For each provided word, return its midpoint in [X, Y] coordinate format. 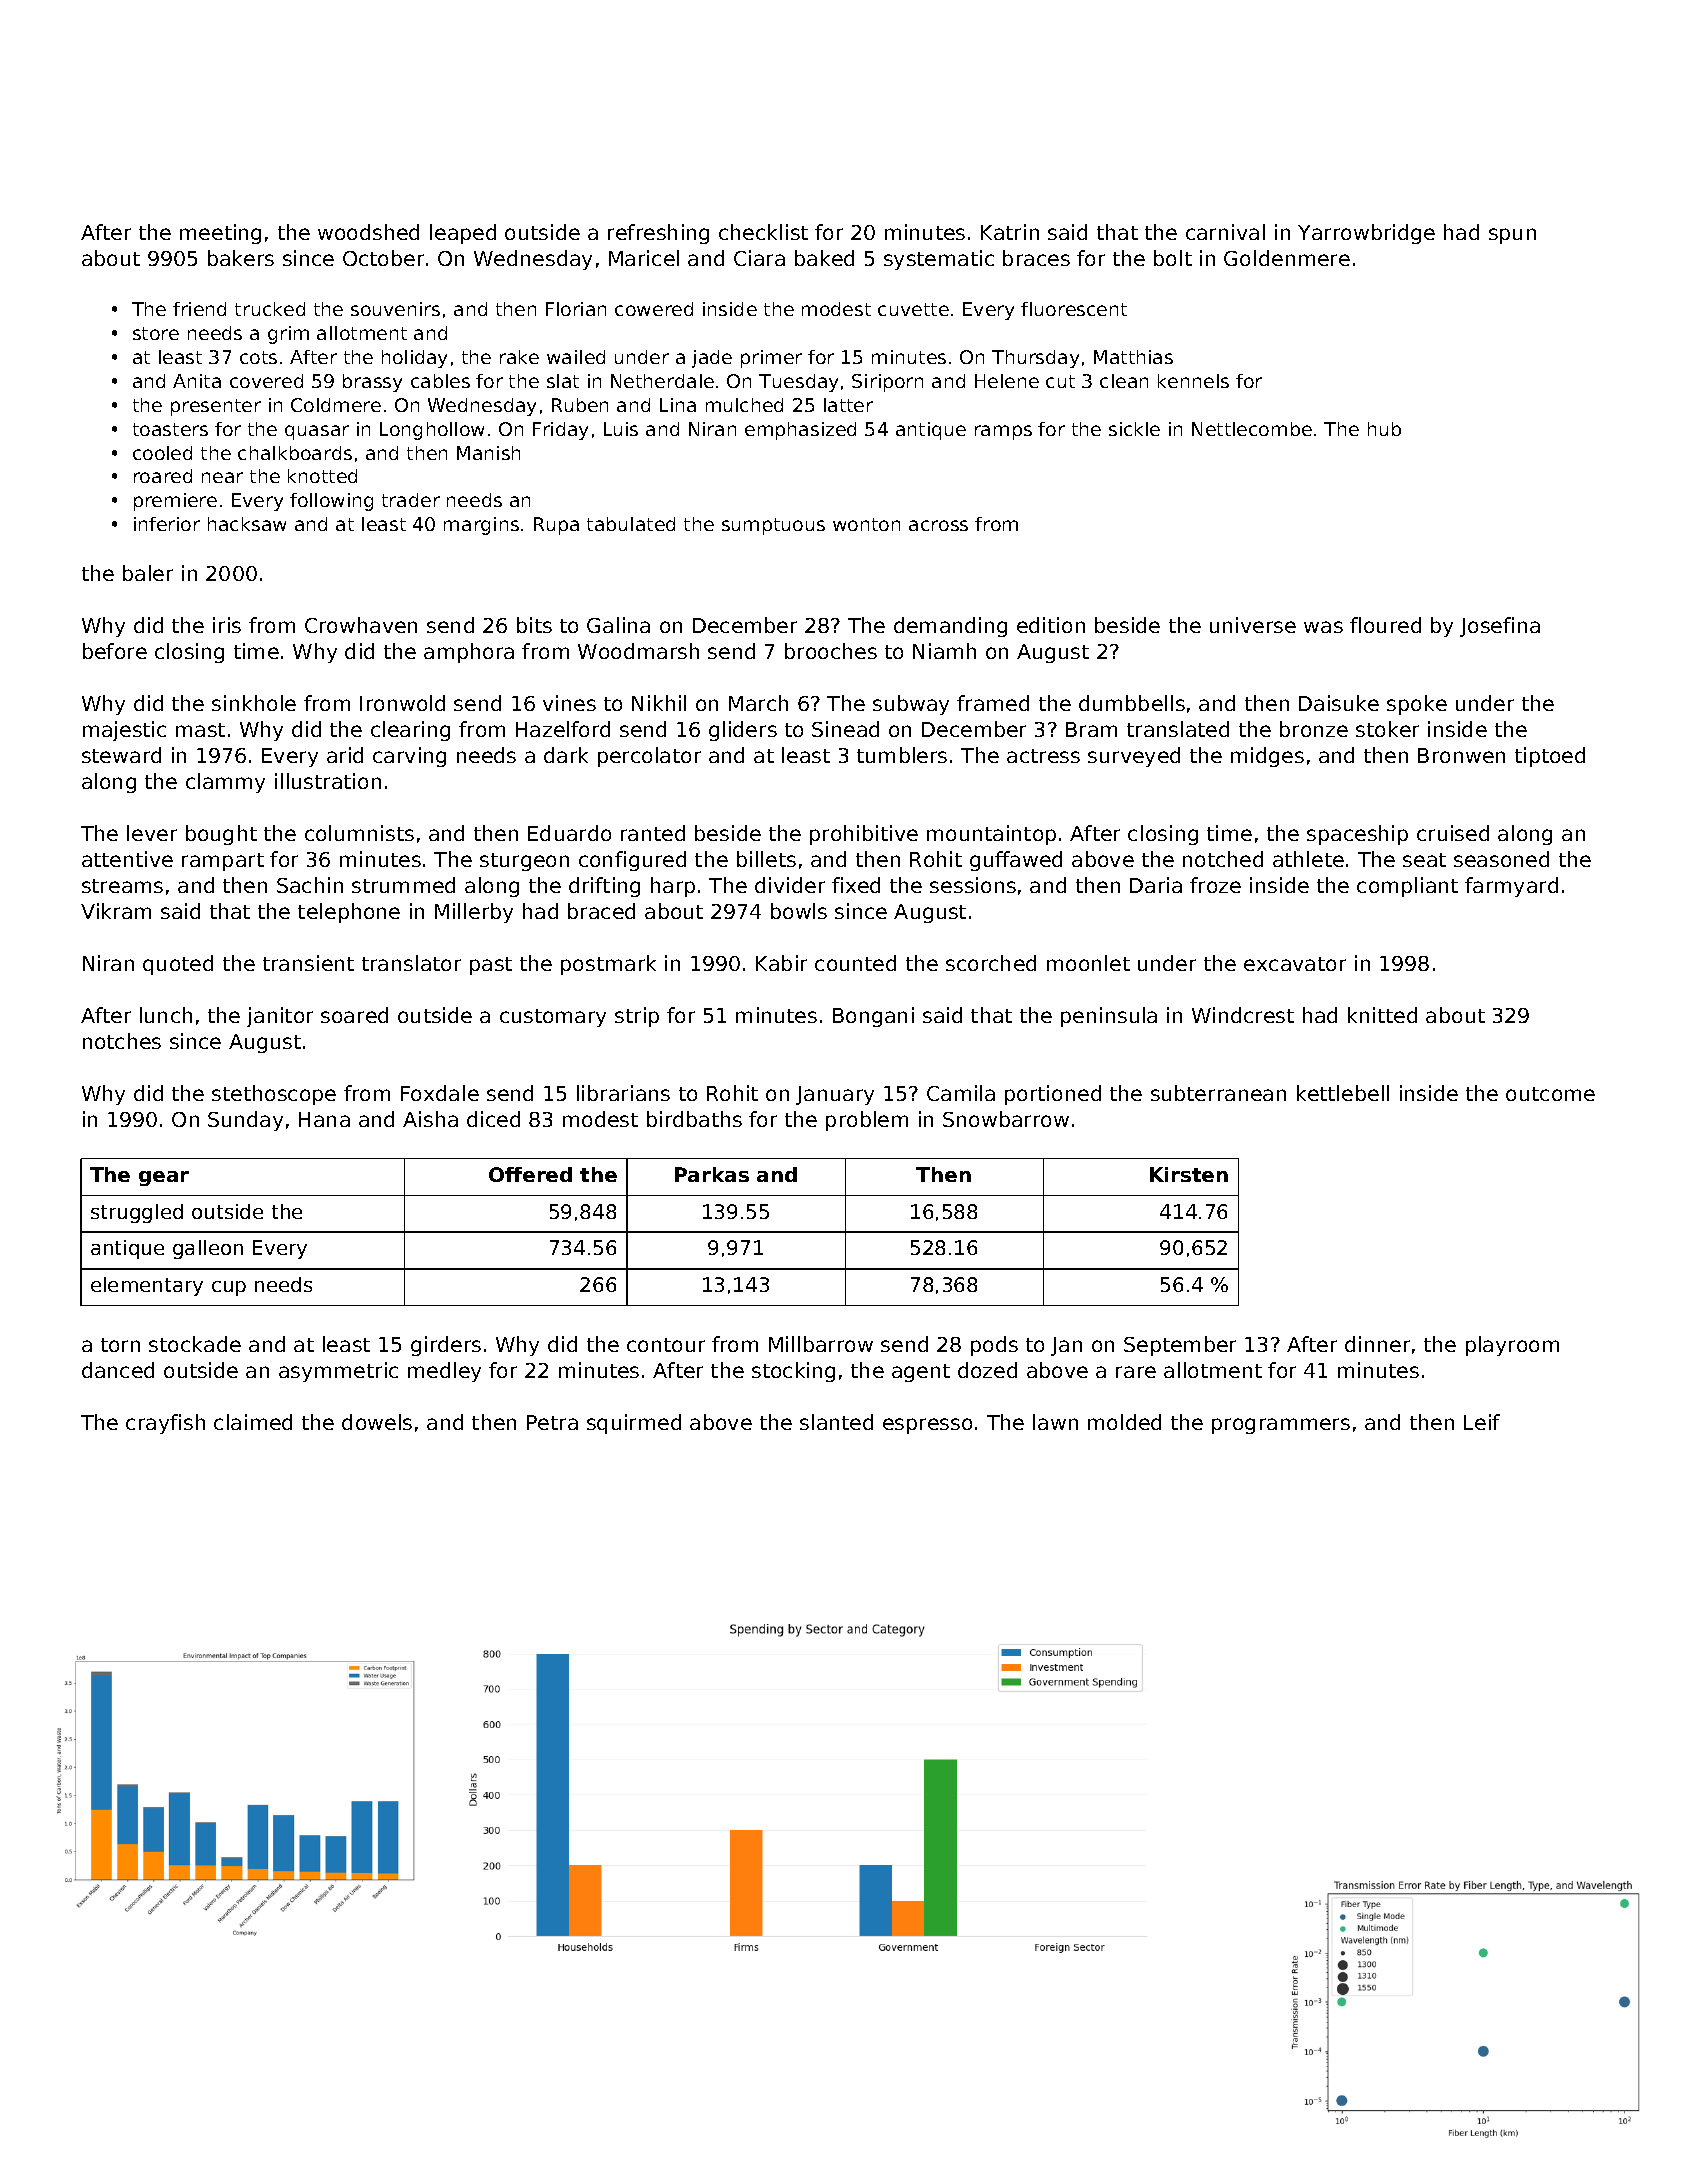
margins [481, 526]
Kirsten [1189, 1174]
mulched [744, 405]
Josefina [1500, 627]
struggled [137, 1213]
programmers [1281, 1426]
